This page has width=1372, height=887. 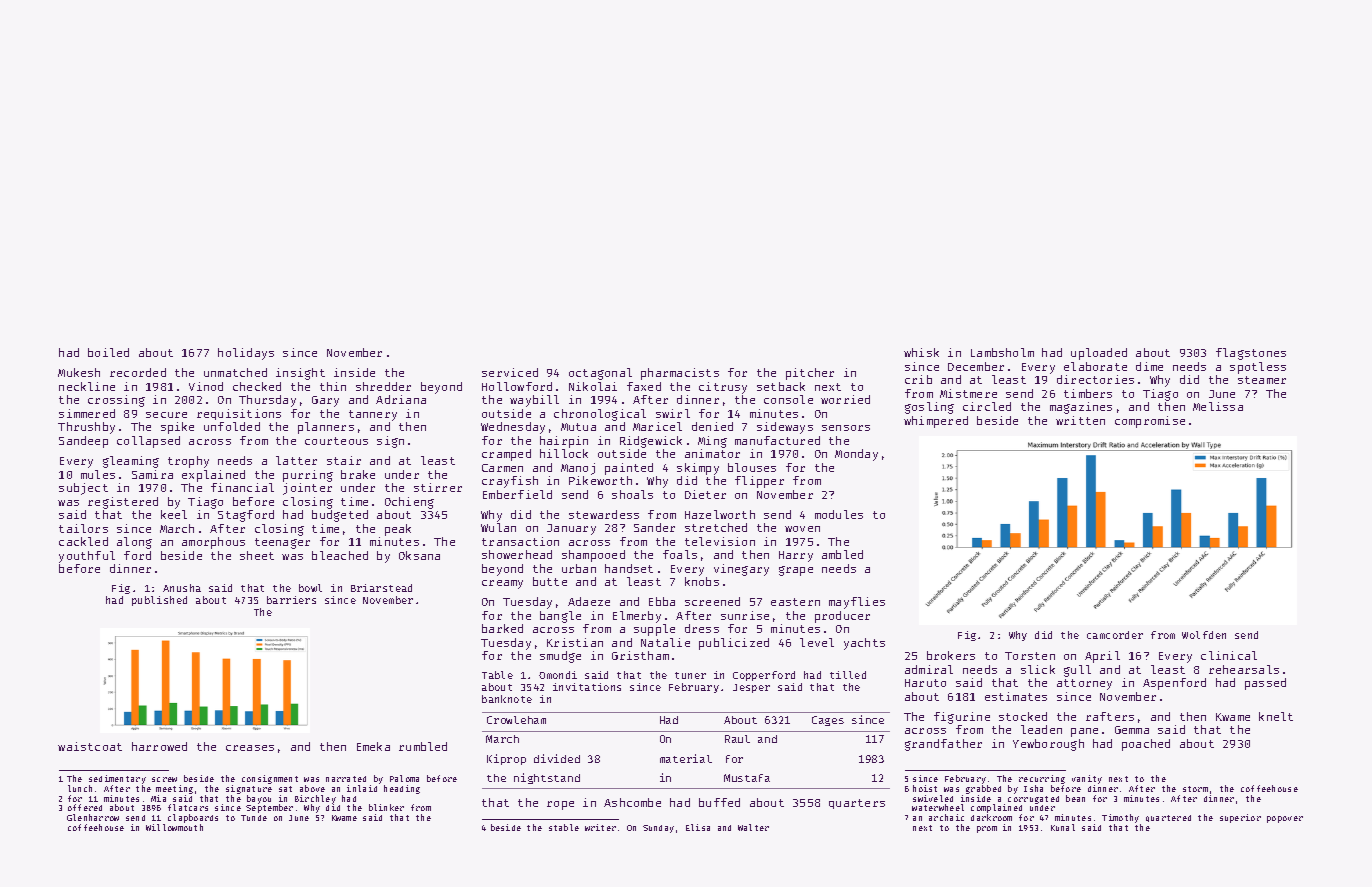 What do you see at coordinates (846, 428) in the page?
I see `sensors` at bounding box center [846, 428].
